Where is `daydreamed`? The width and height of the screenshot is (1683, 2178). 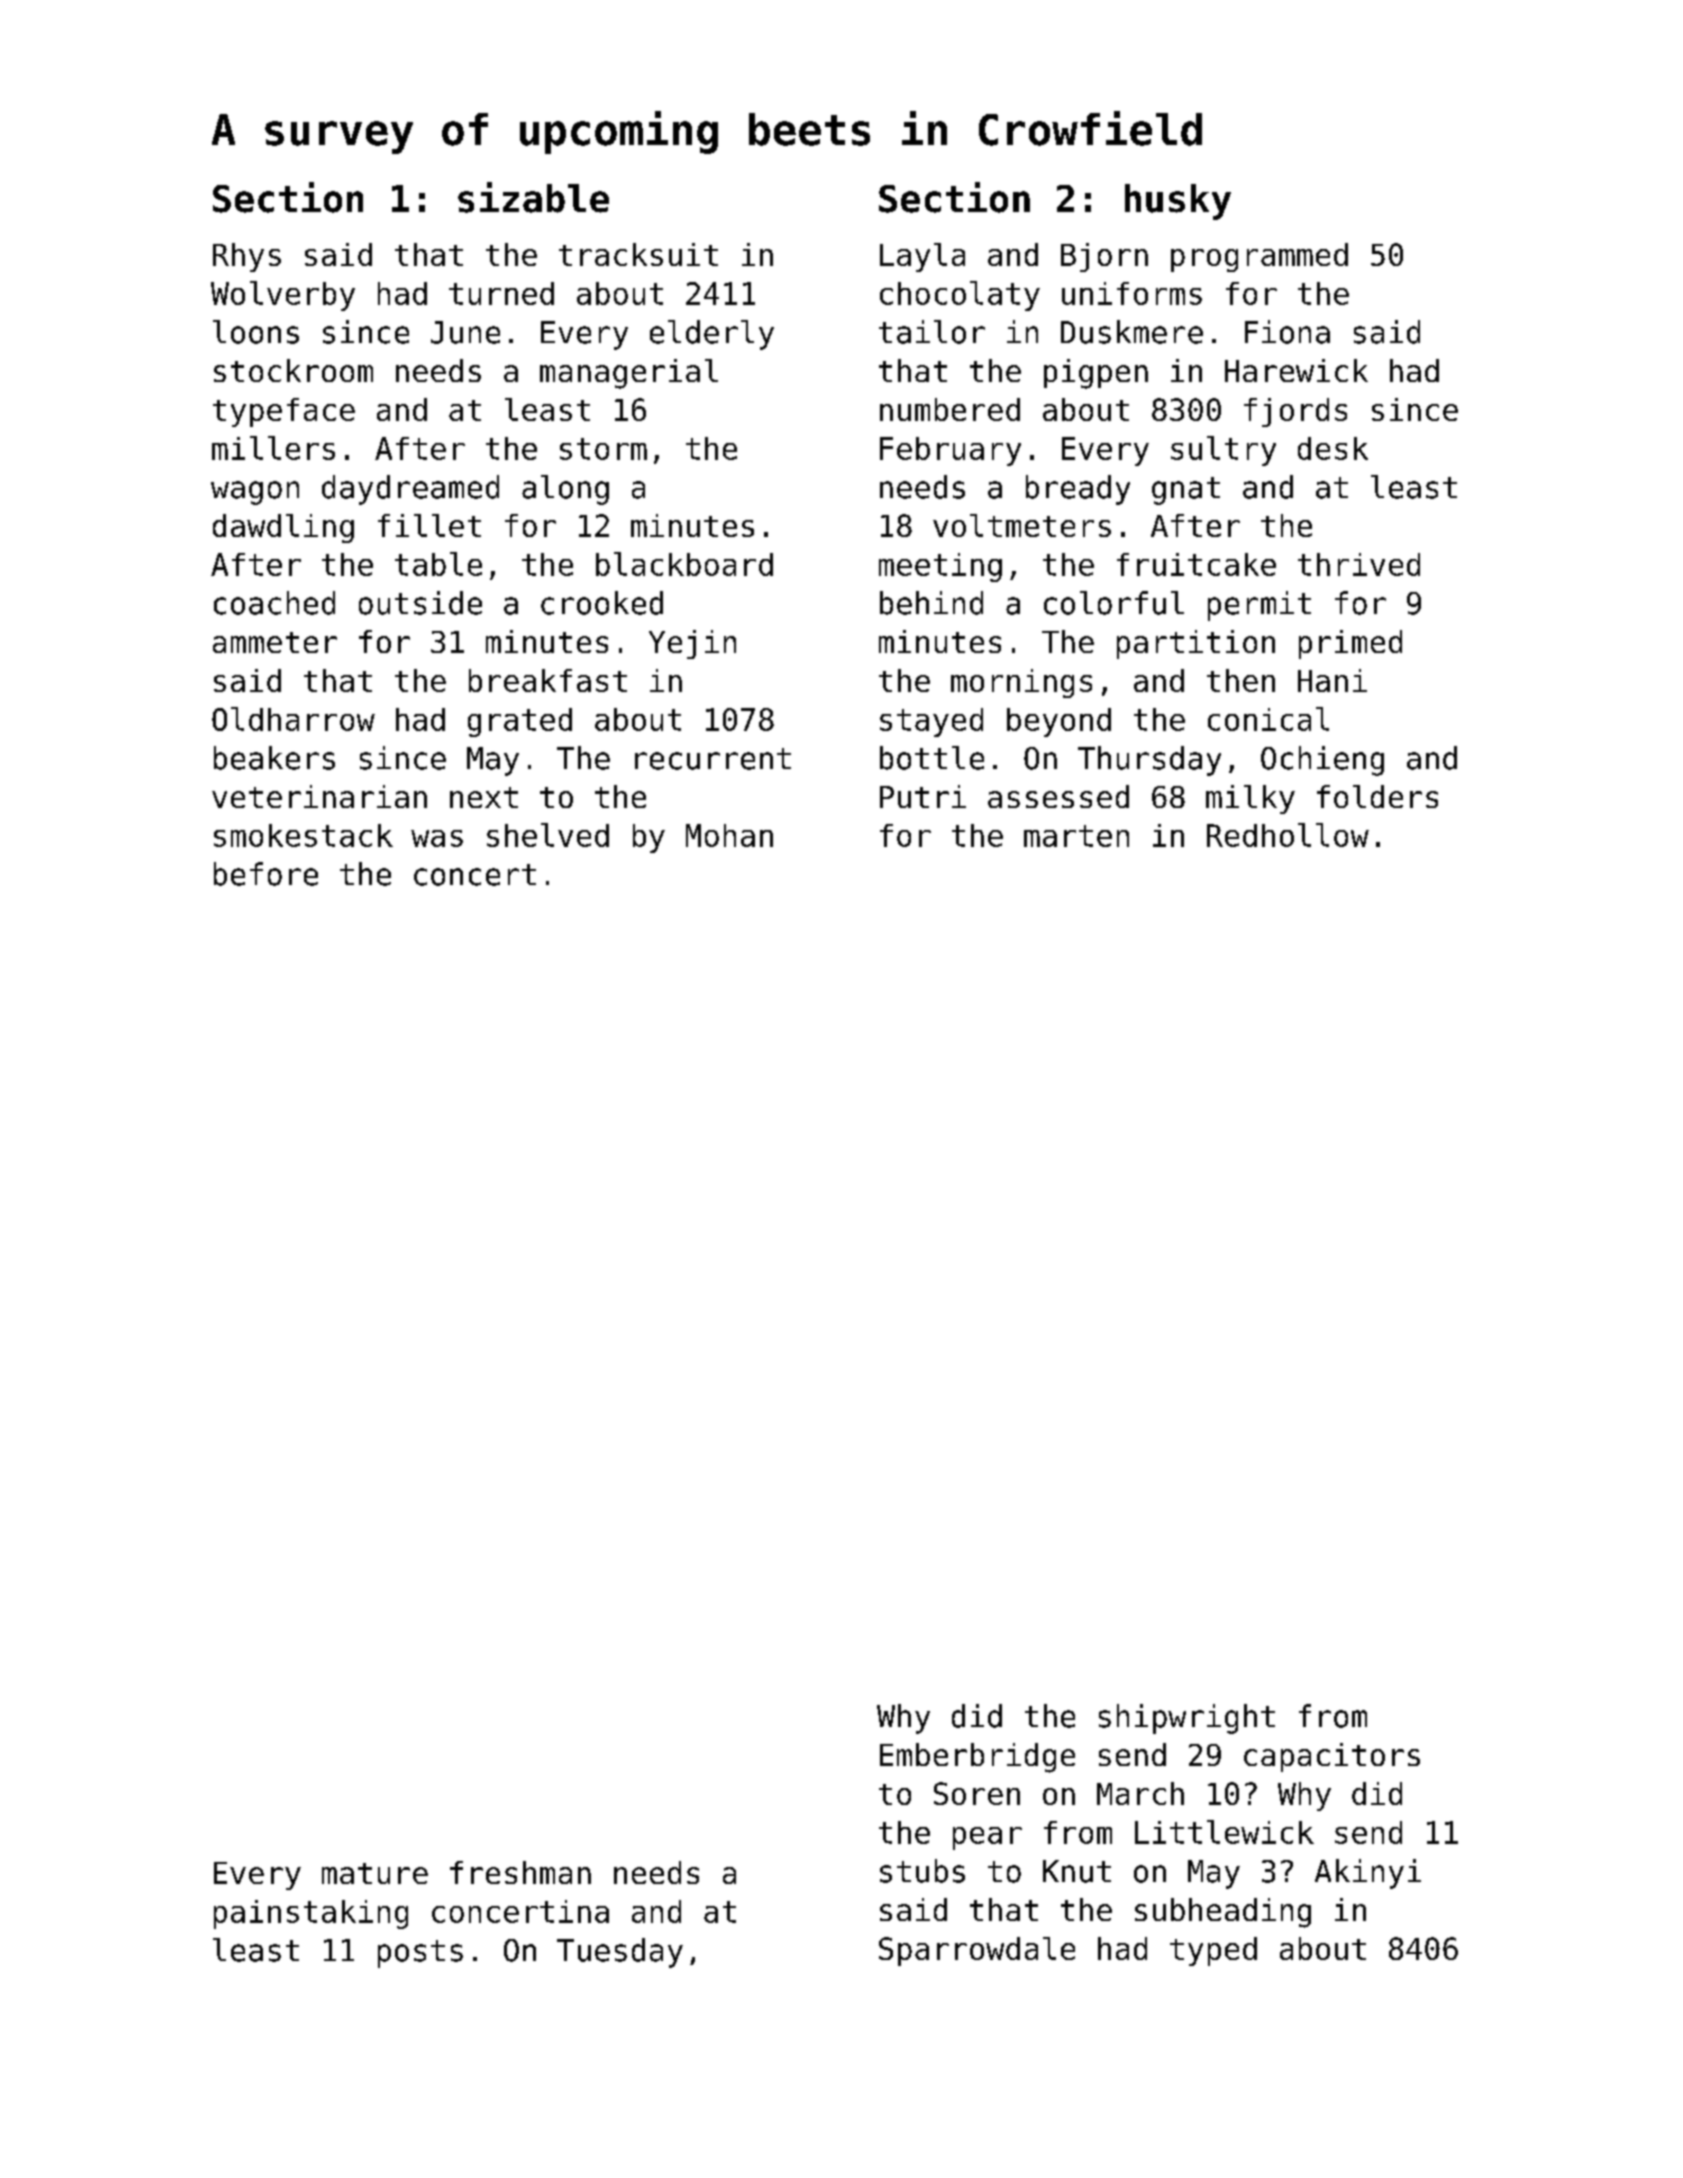 daydreamed is located at coordinates (410, 490).
